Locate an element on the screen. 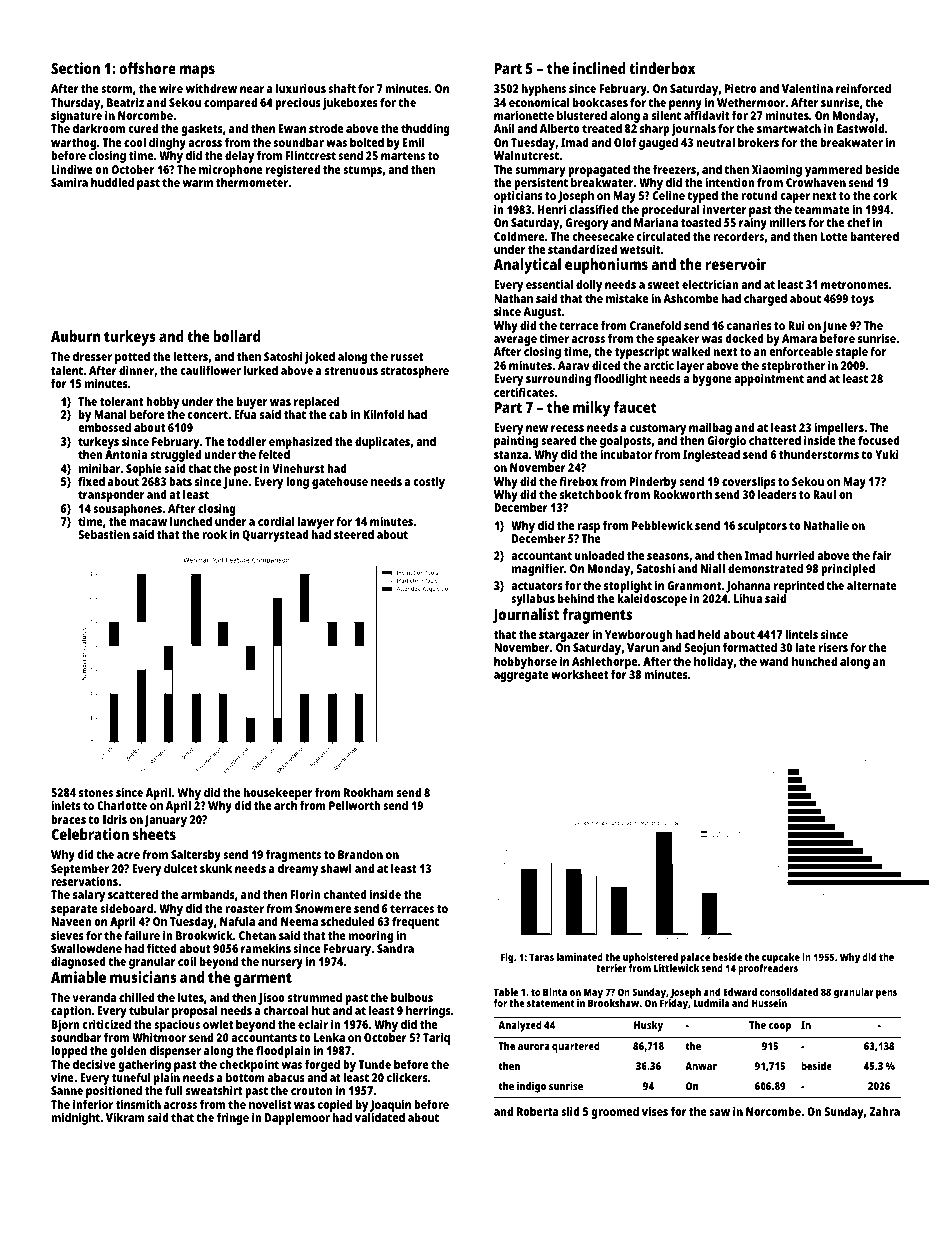 The image size is (952, 1233). sheets is located at coordinates (154, 834).
